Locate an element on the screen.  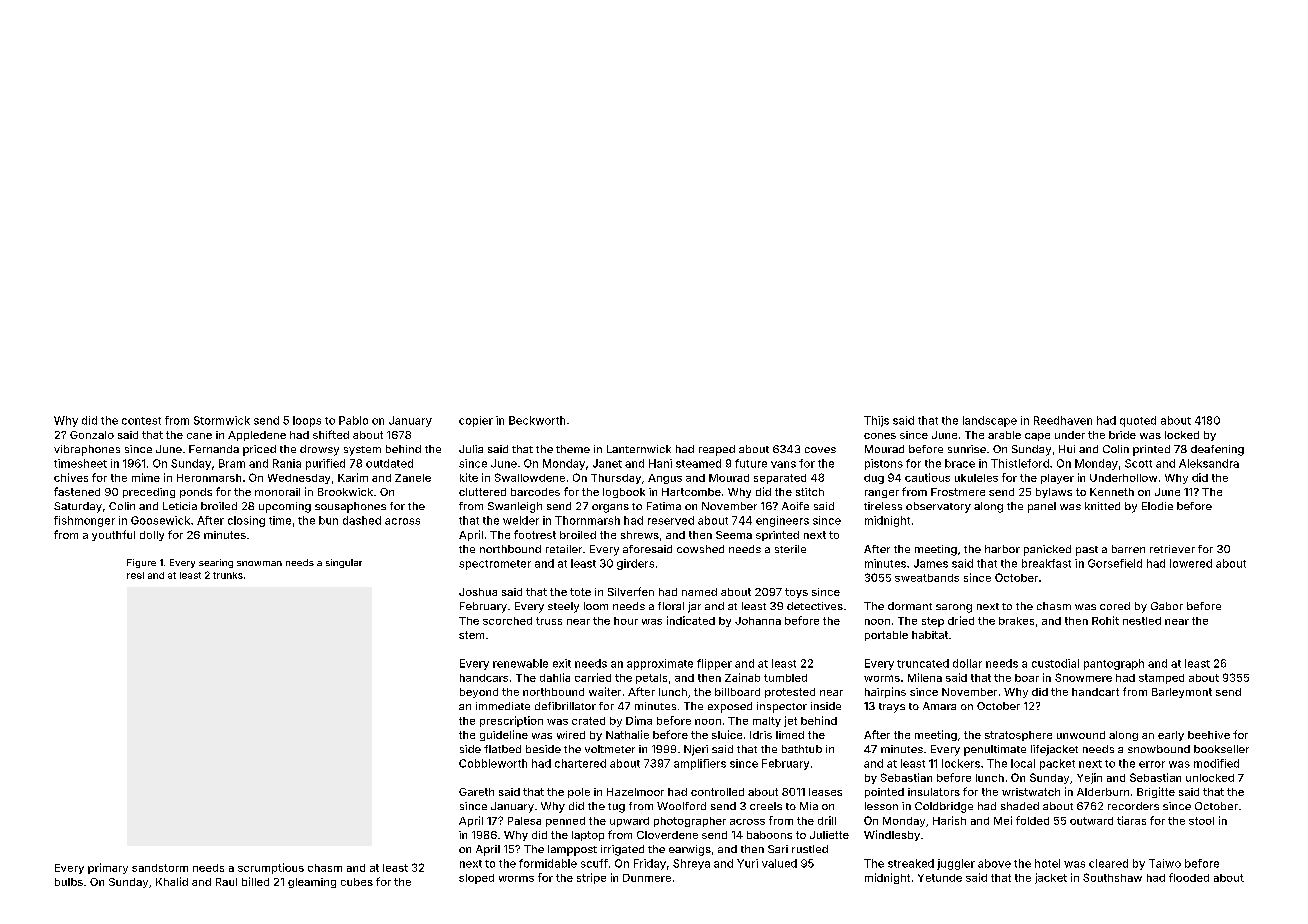
loops is located at coordinates (307, 421).
